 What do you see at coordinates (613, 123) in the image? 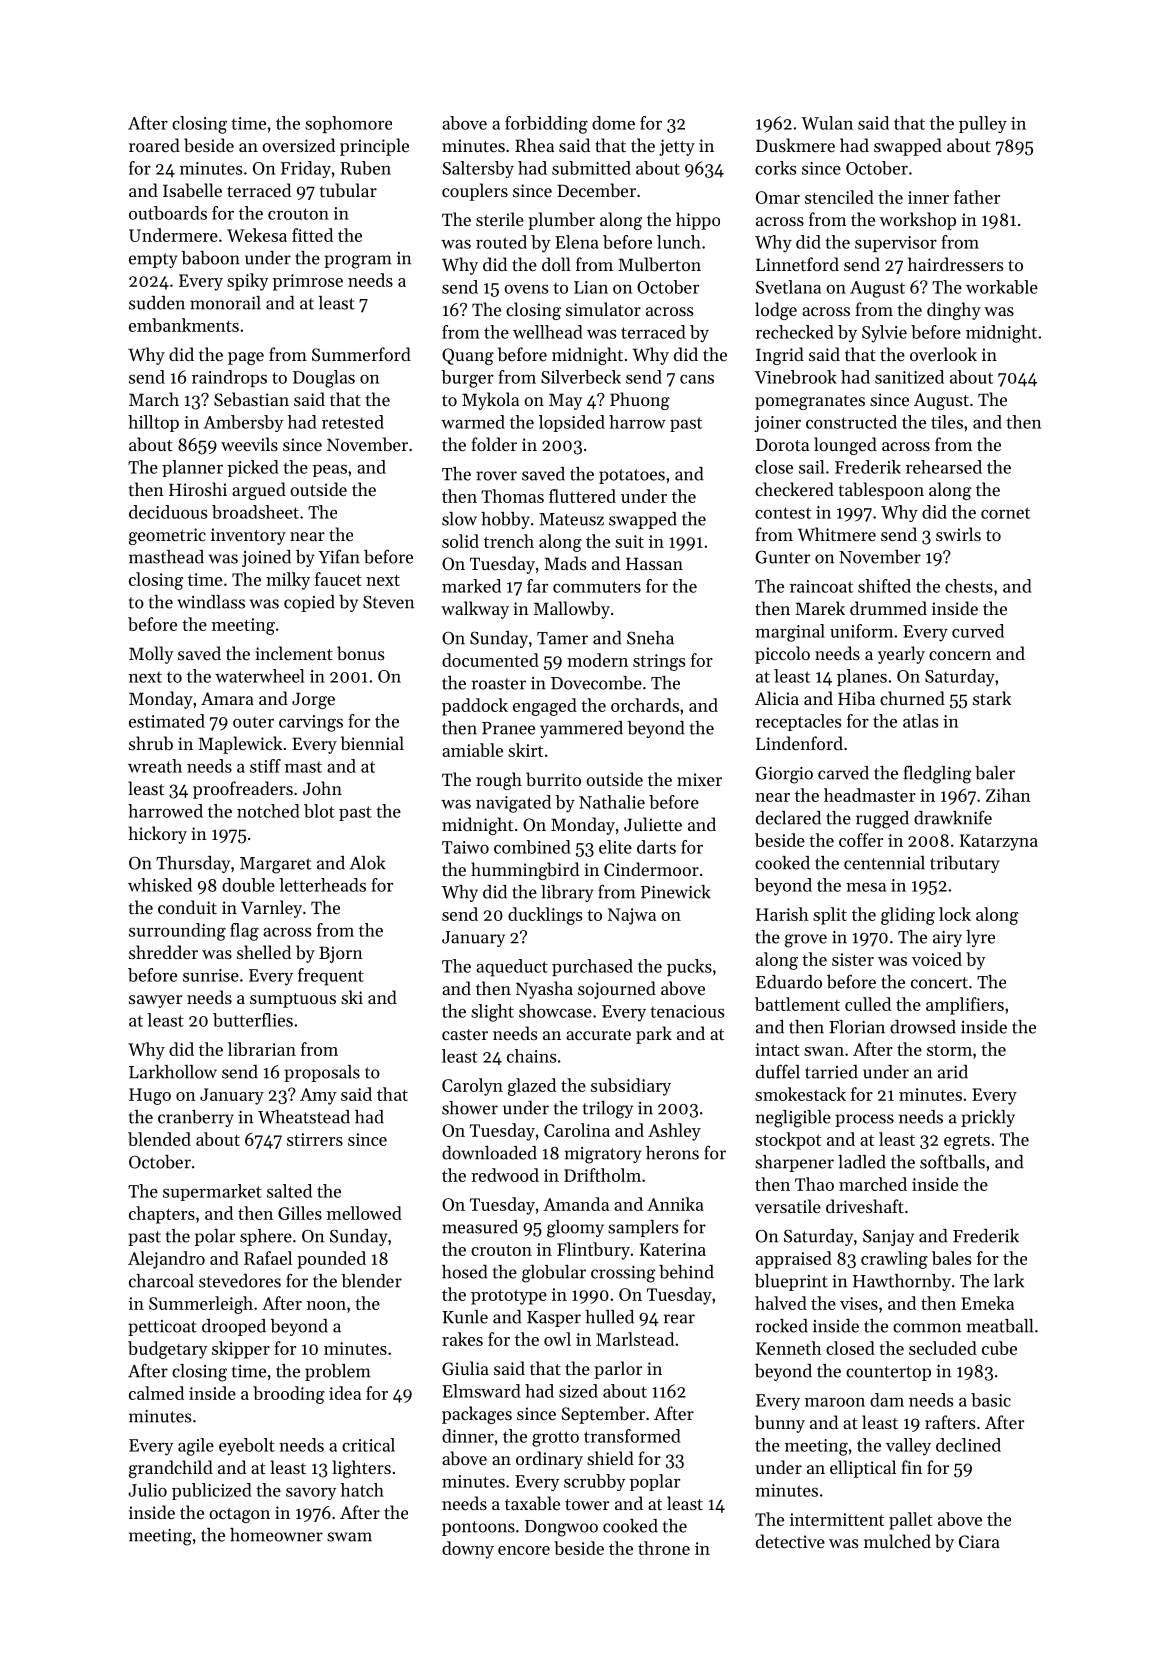
I see `dome` at bounding box center [613, 123].
